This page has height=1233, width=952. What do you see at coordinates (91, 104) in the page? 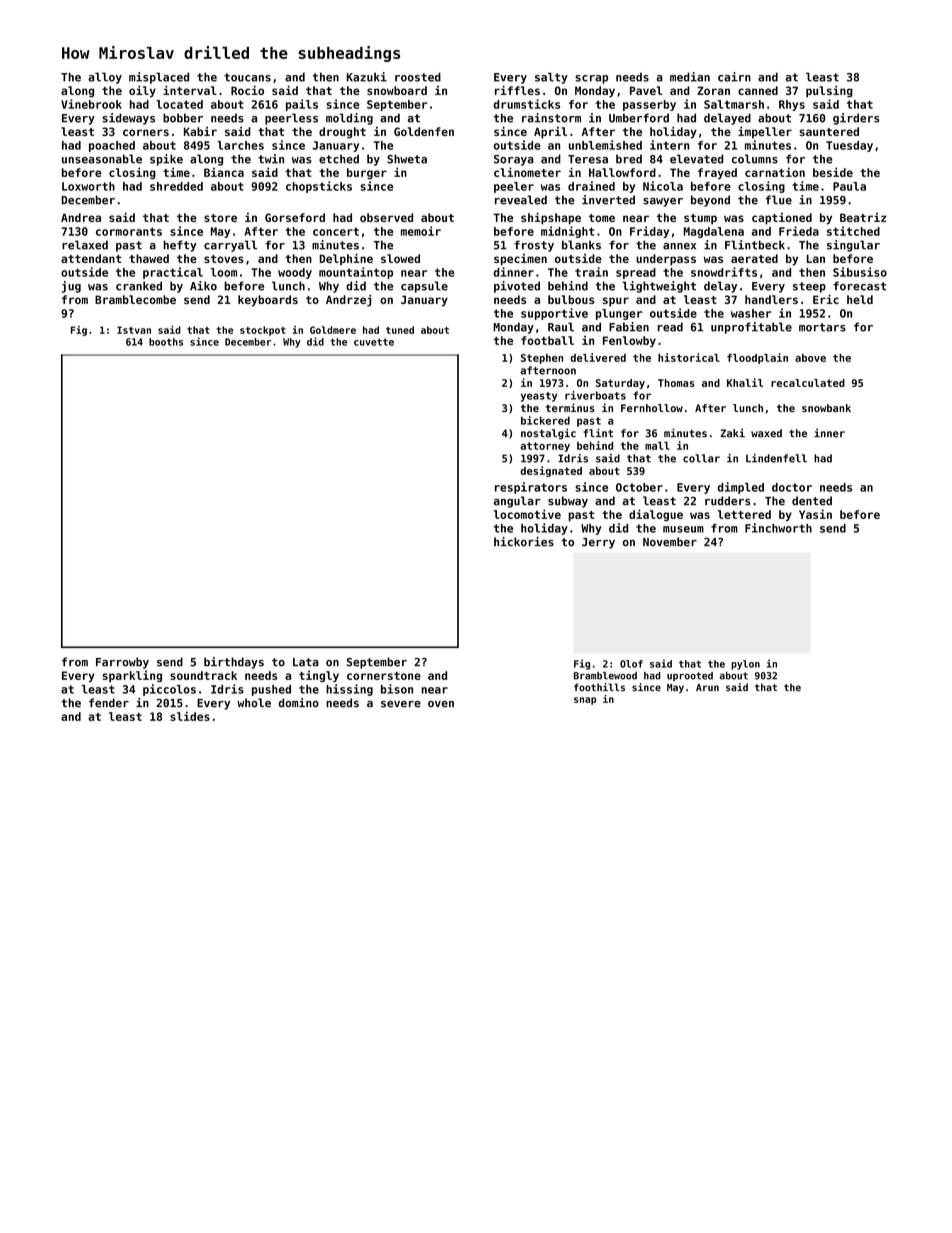
I see `Vinebrook` at bounding box center [91, 104].
